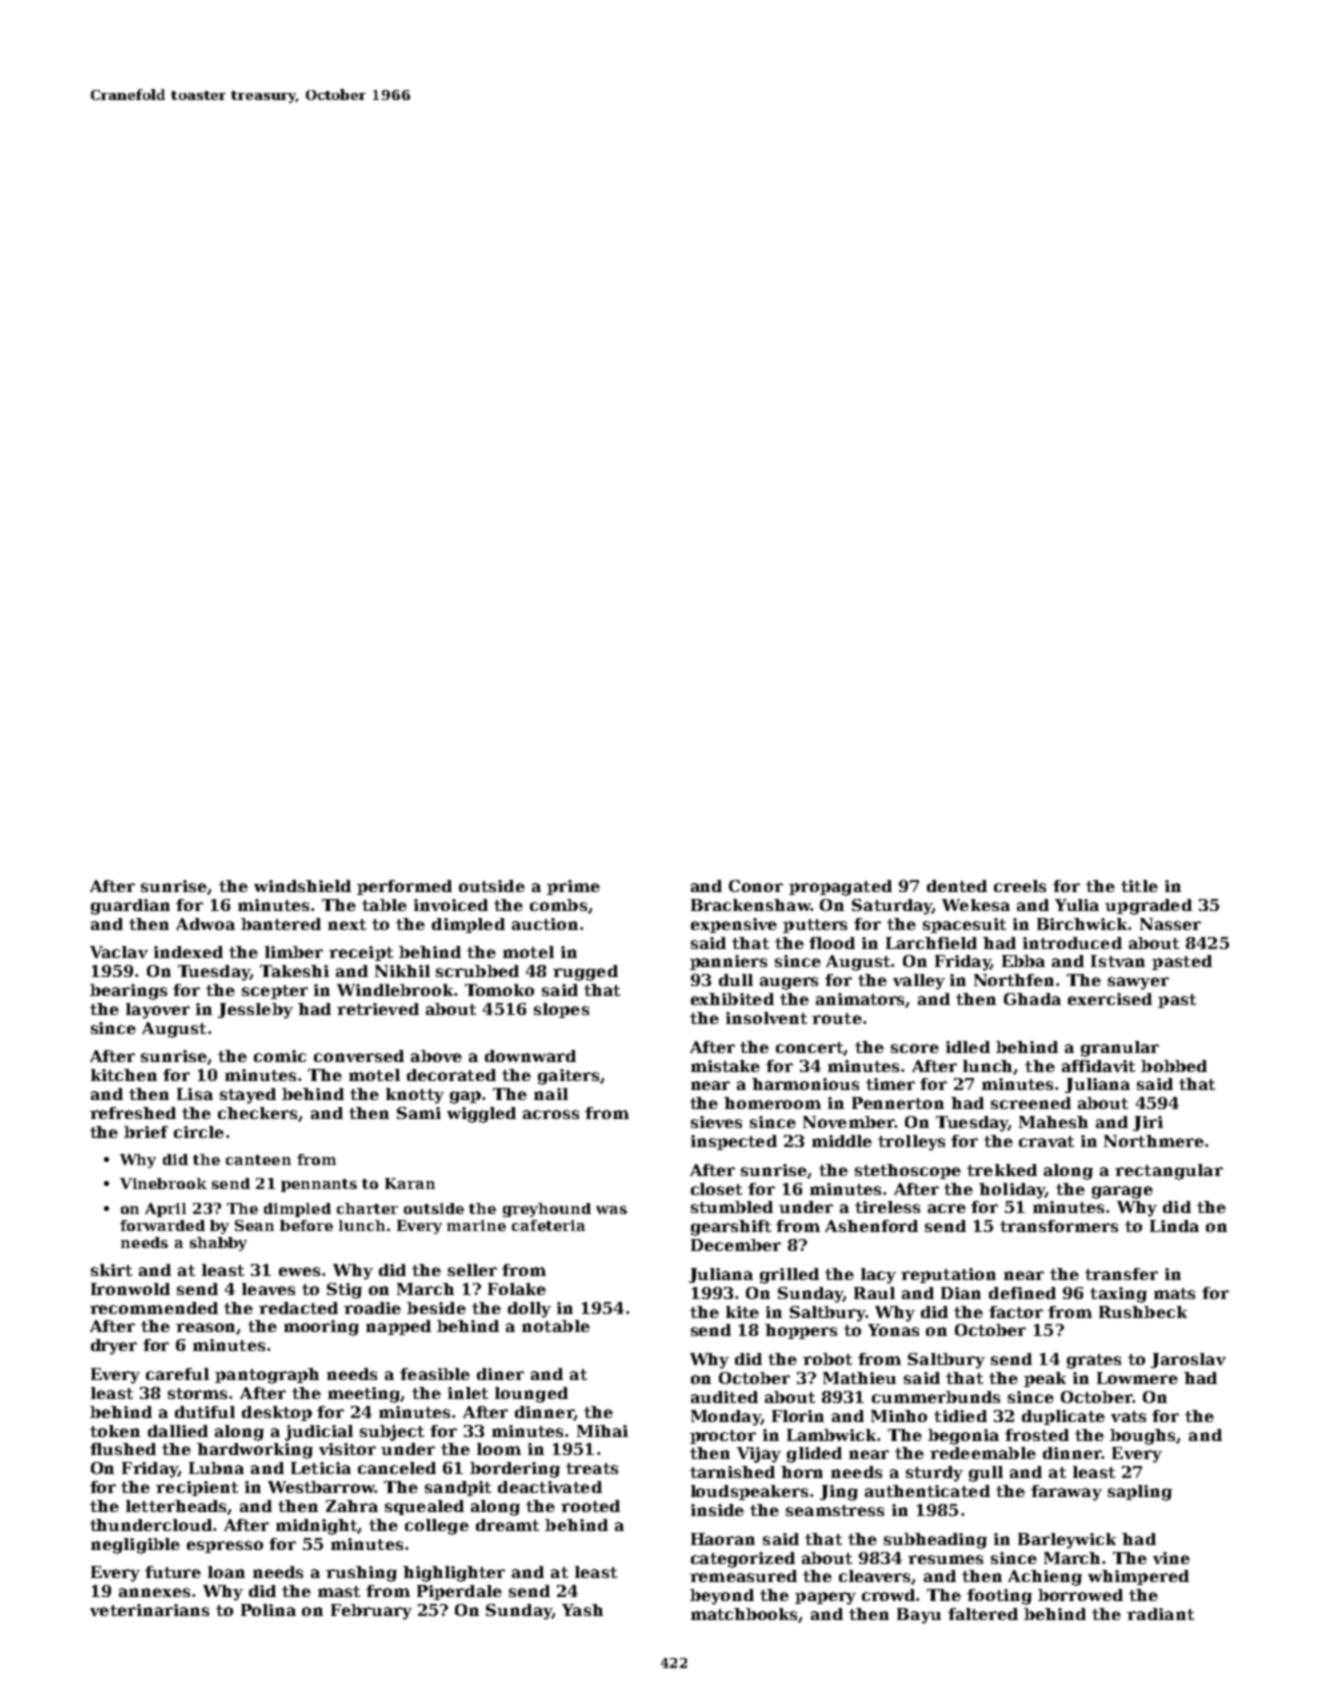  I want to click on charter, so click(367, 1208).
